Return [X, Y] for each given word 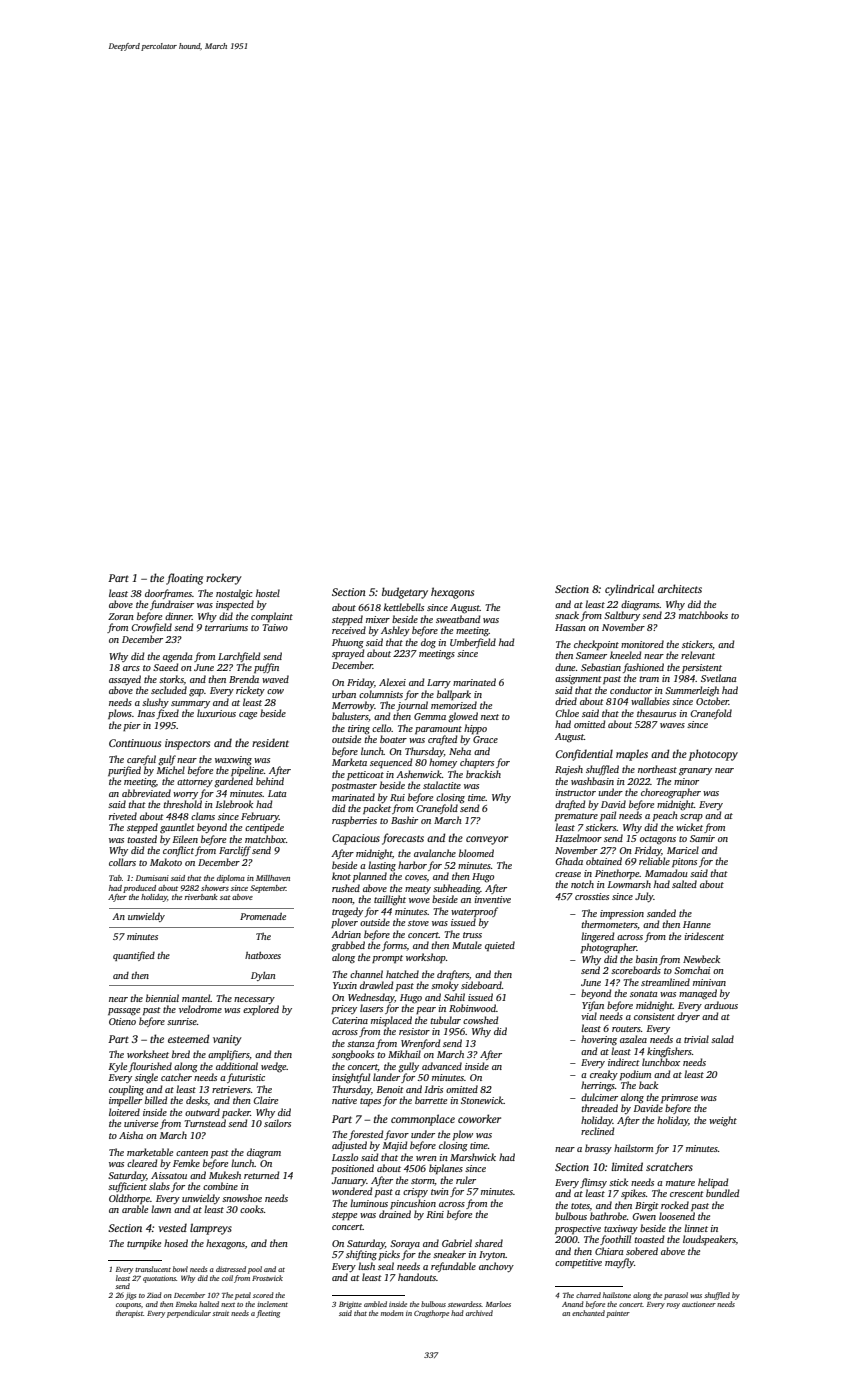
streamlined [665, 982]
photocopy [713, 755]
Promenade [263, 916]
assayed [125, 680]
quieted [500, 946]
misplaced [391, 1021]
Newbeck [701, 959]
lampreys [211, 1229]
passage [124, 1011]
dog [428, 643]
